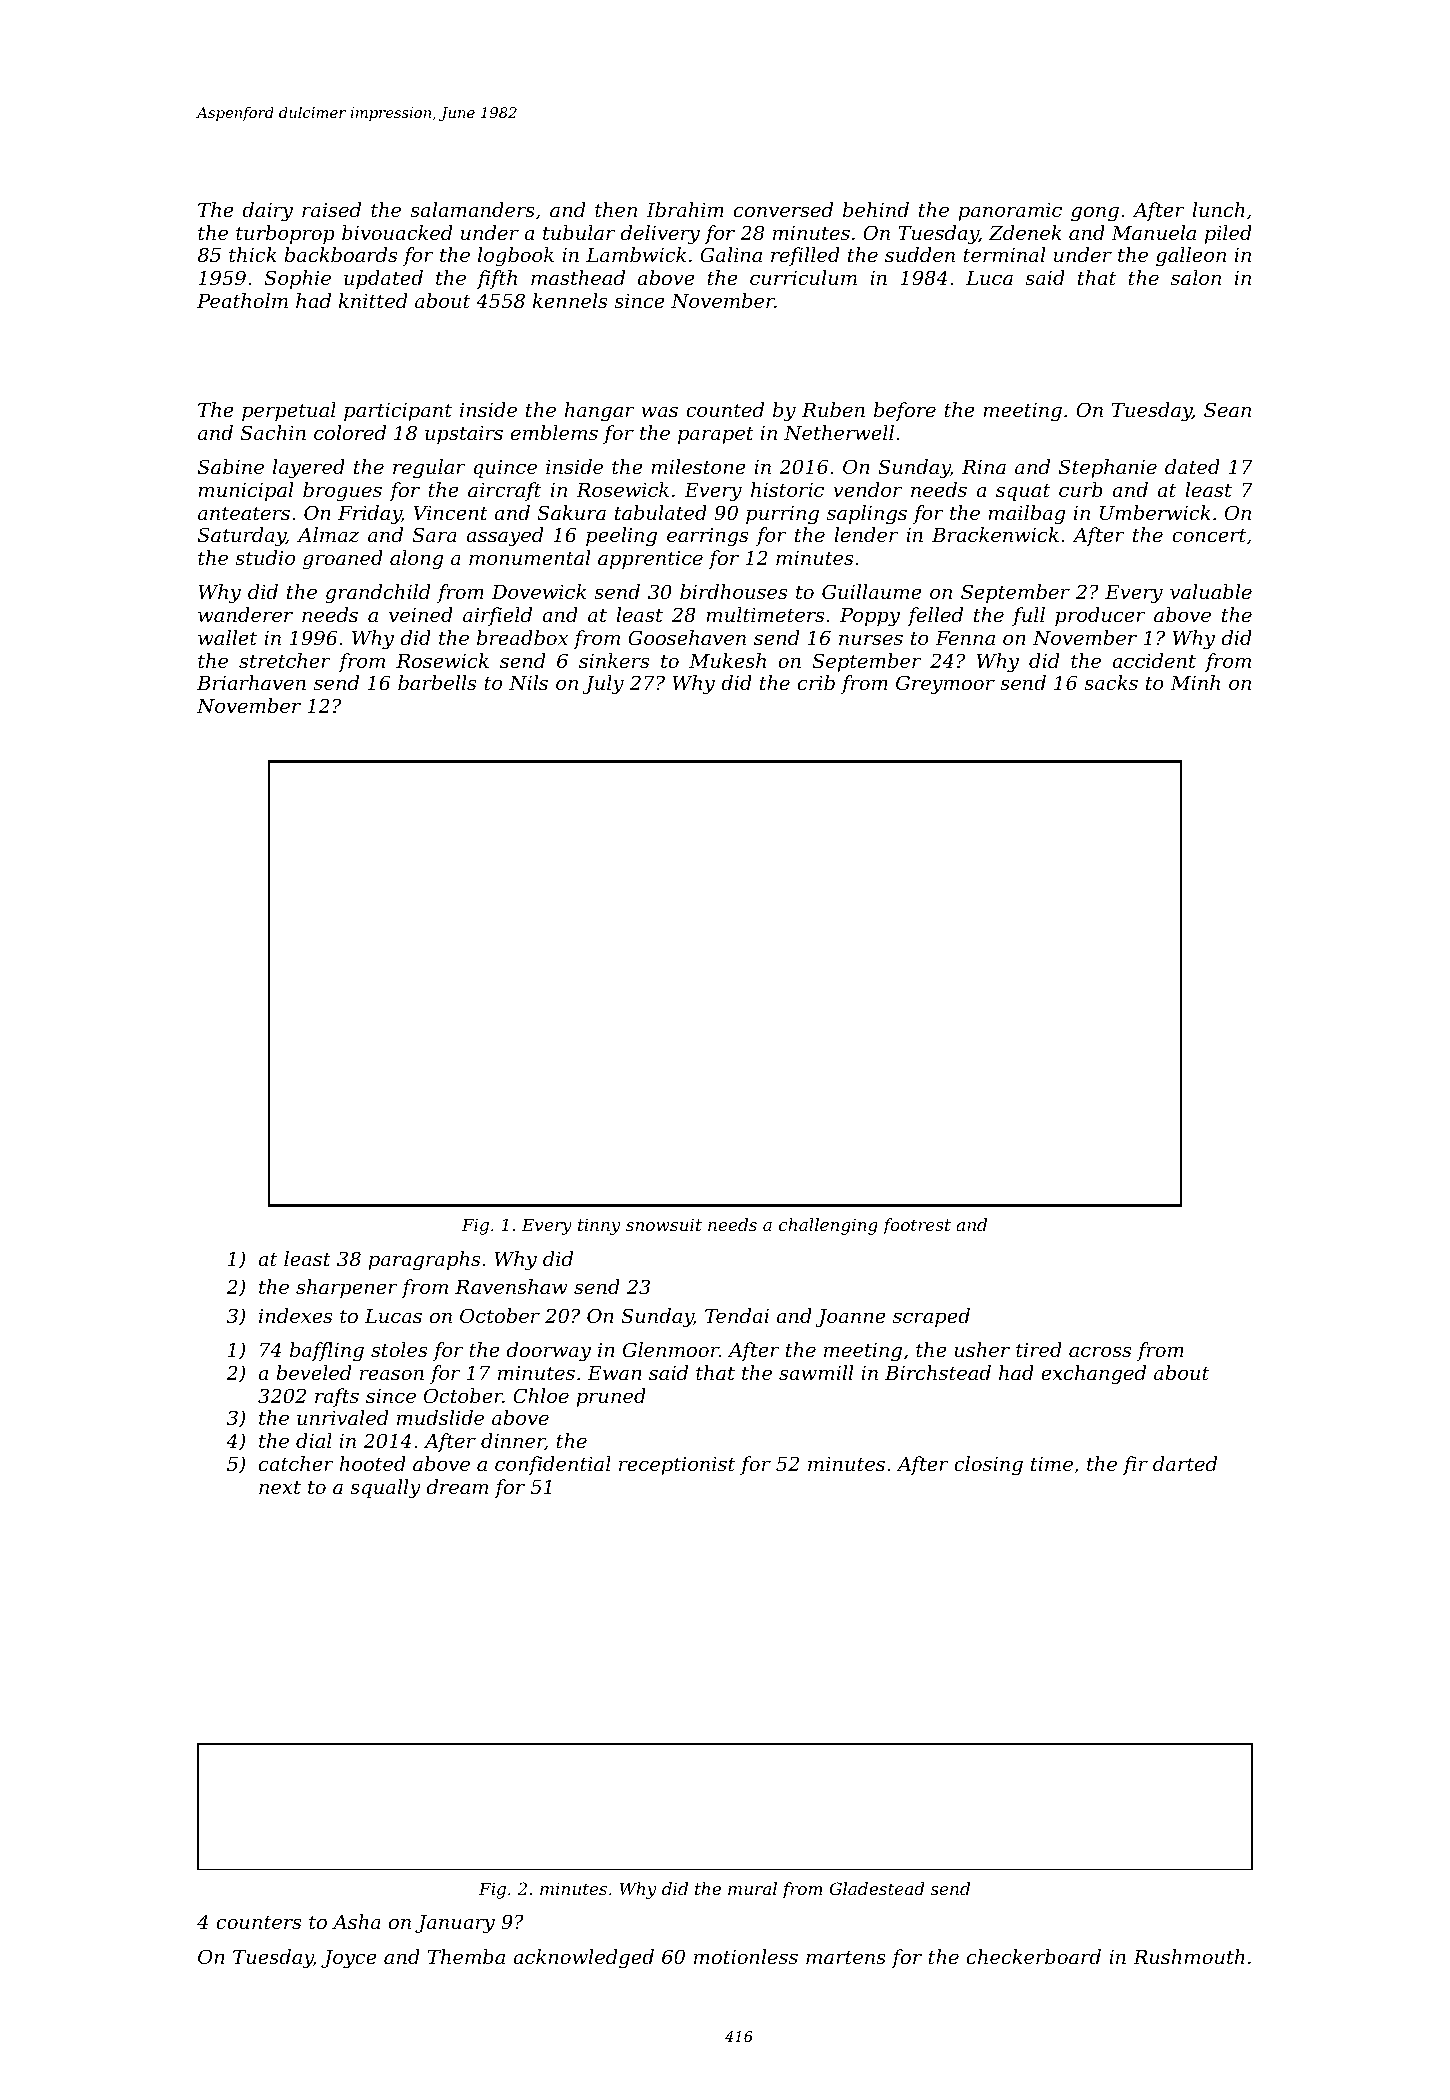  What do you see at coordinates (931, 1317) in the image?
I see `scraped` at bounding box center [931, 1317].
